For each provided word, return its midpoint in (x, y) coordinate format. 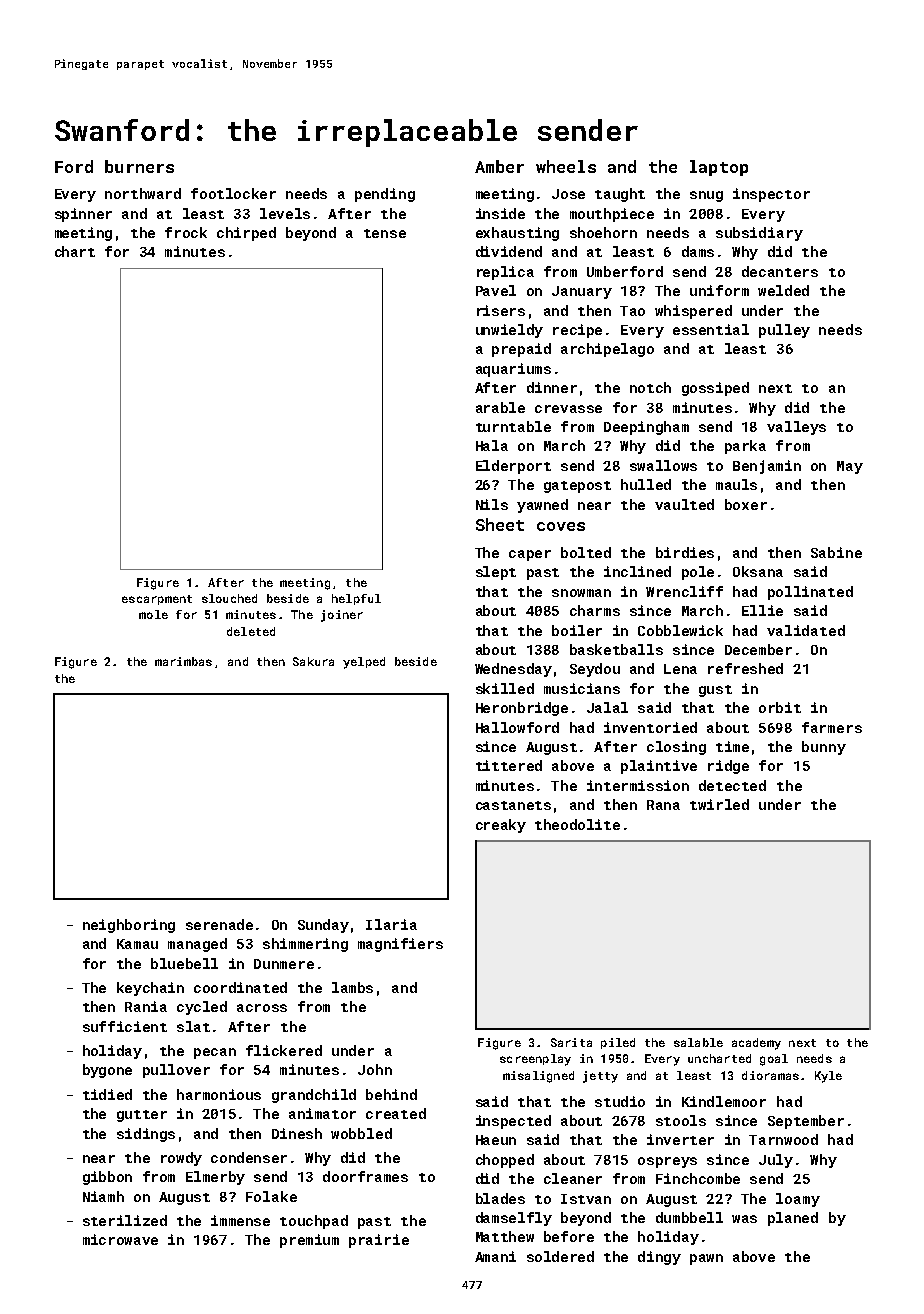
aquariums (513, 370)
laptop (719, 168)
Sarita (571, 1042)
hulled (646, 484)
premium (309, 1241)
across (262, 1008)
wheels (566, 166)
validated (806, 630)
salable (698, 1042)
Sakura (313, 661)
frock (186, 232)
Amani (495, 1256)
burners (139, 166)
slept (496, 573)
